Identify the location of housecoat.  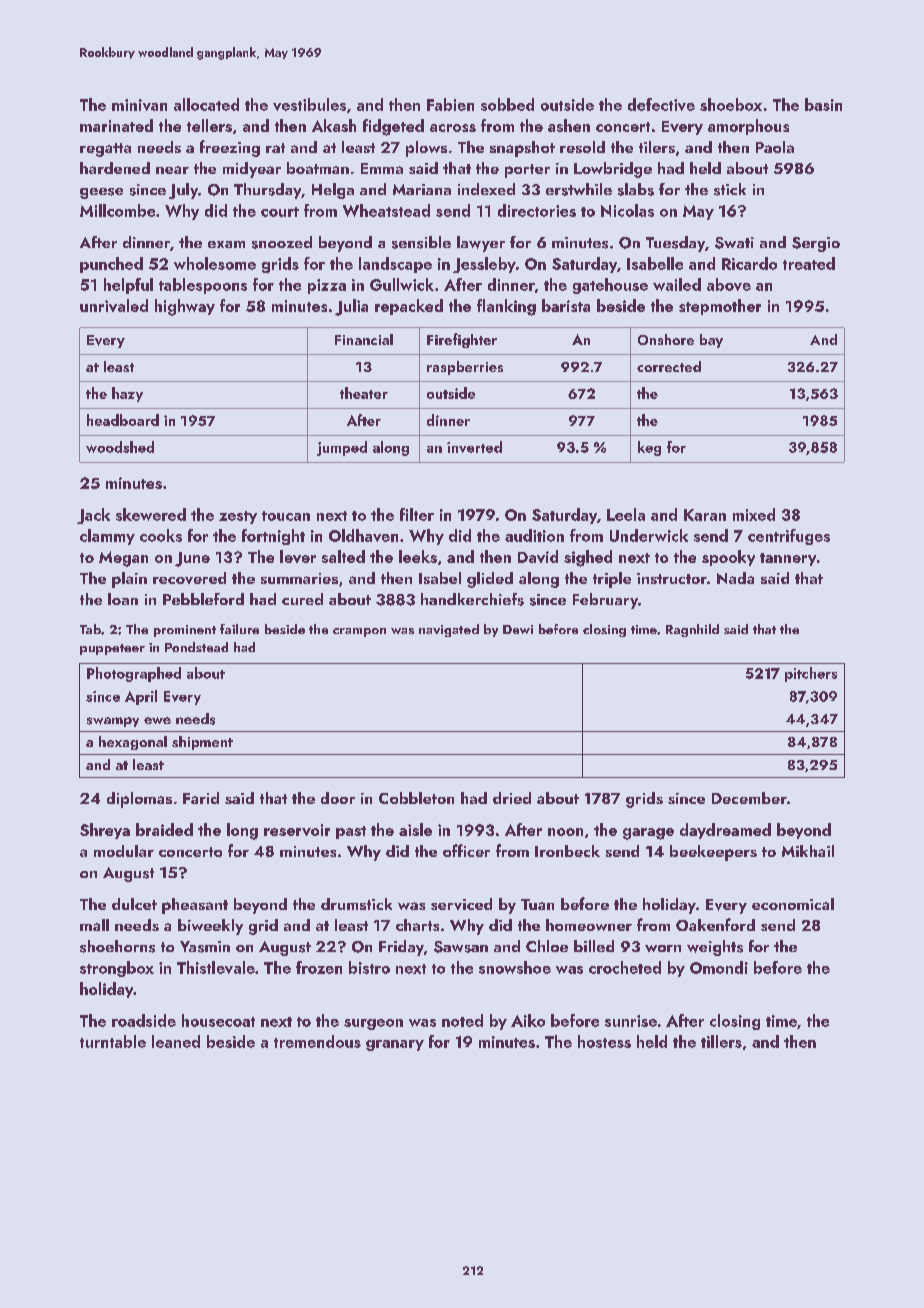
(218, 1020).
